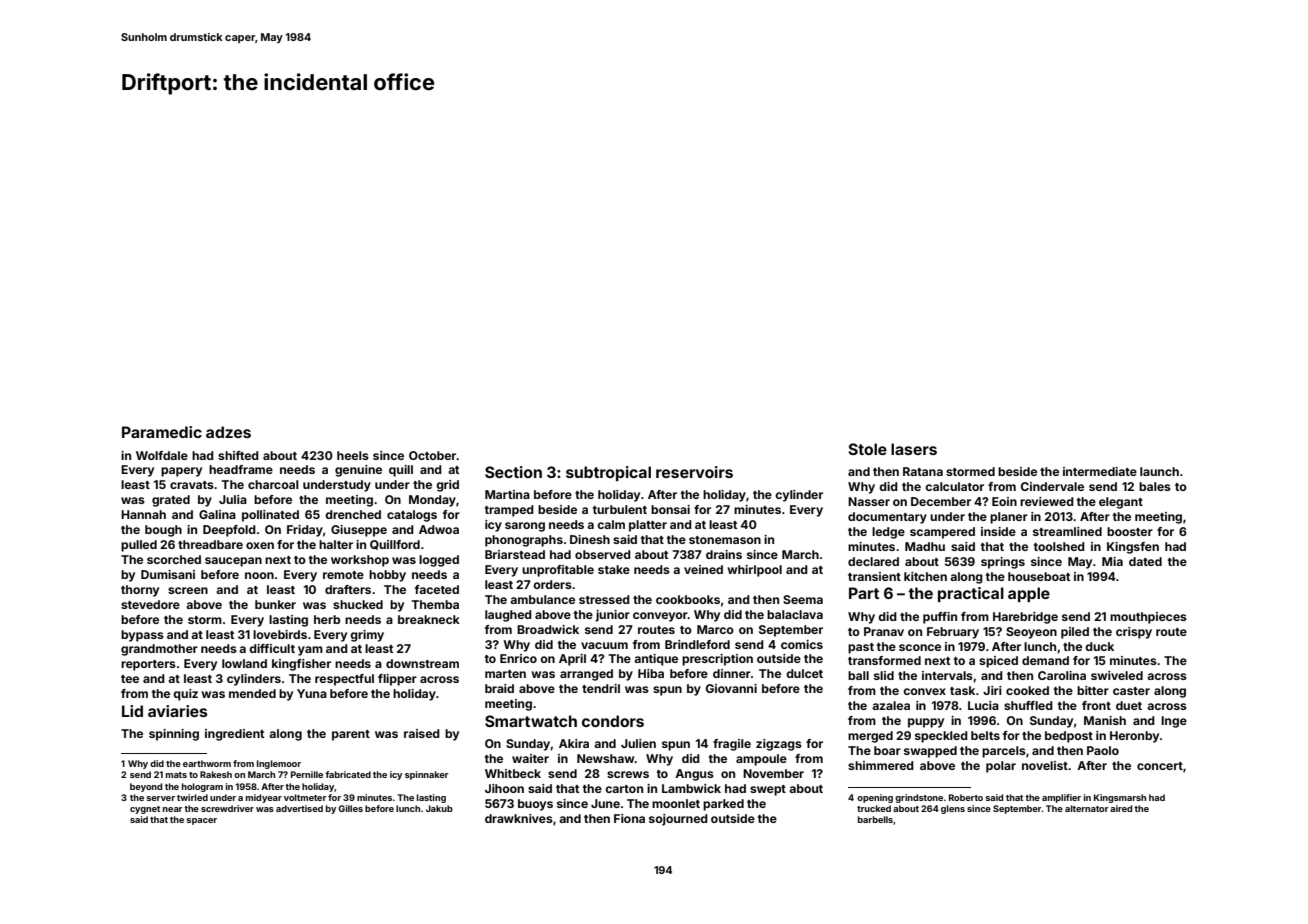 This screenshot has width=1308, height=924. I want to click on drains, so click(724, 554).
